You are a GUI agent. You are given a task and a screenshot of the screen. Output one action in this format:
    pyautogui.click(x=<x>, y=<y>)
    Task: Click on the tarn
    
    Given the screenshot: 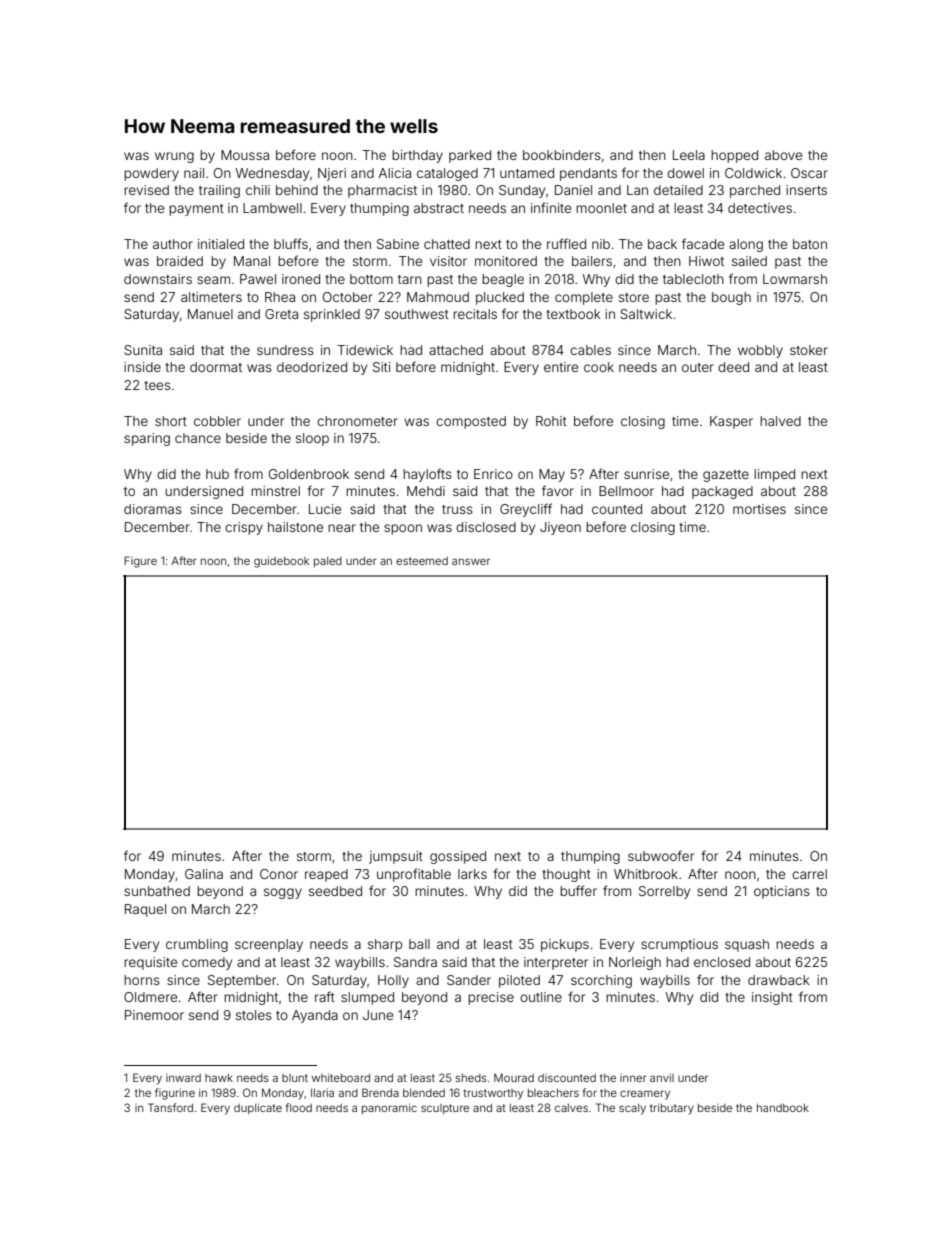 What is the action you would take?
    pyautogui.click(x=410, y=279)
